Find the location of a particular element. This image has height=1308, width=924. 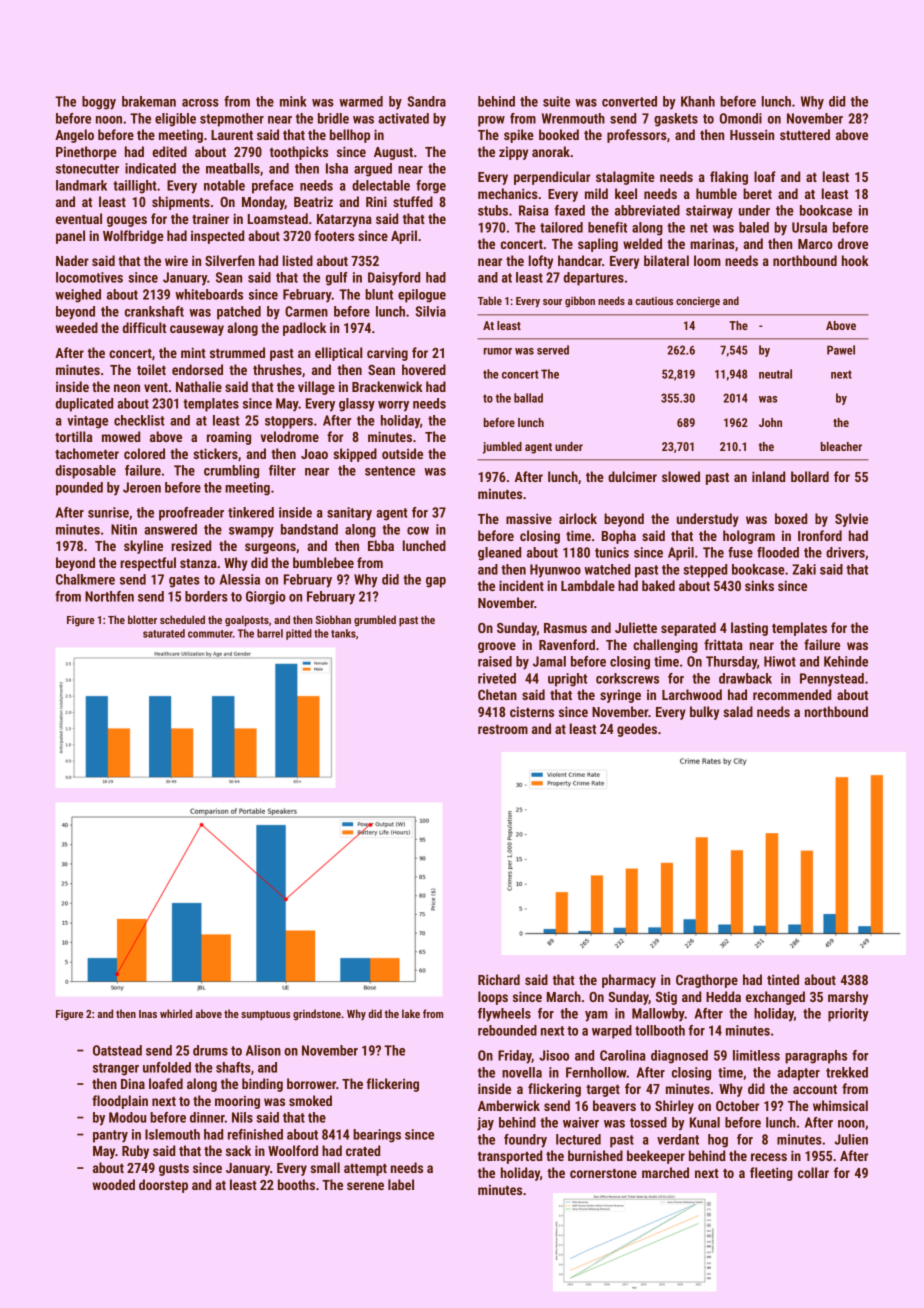

rumor is located at coordinates (498, 351).
